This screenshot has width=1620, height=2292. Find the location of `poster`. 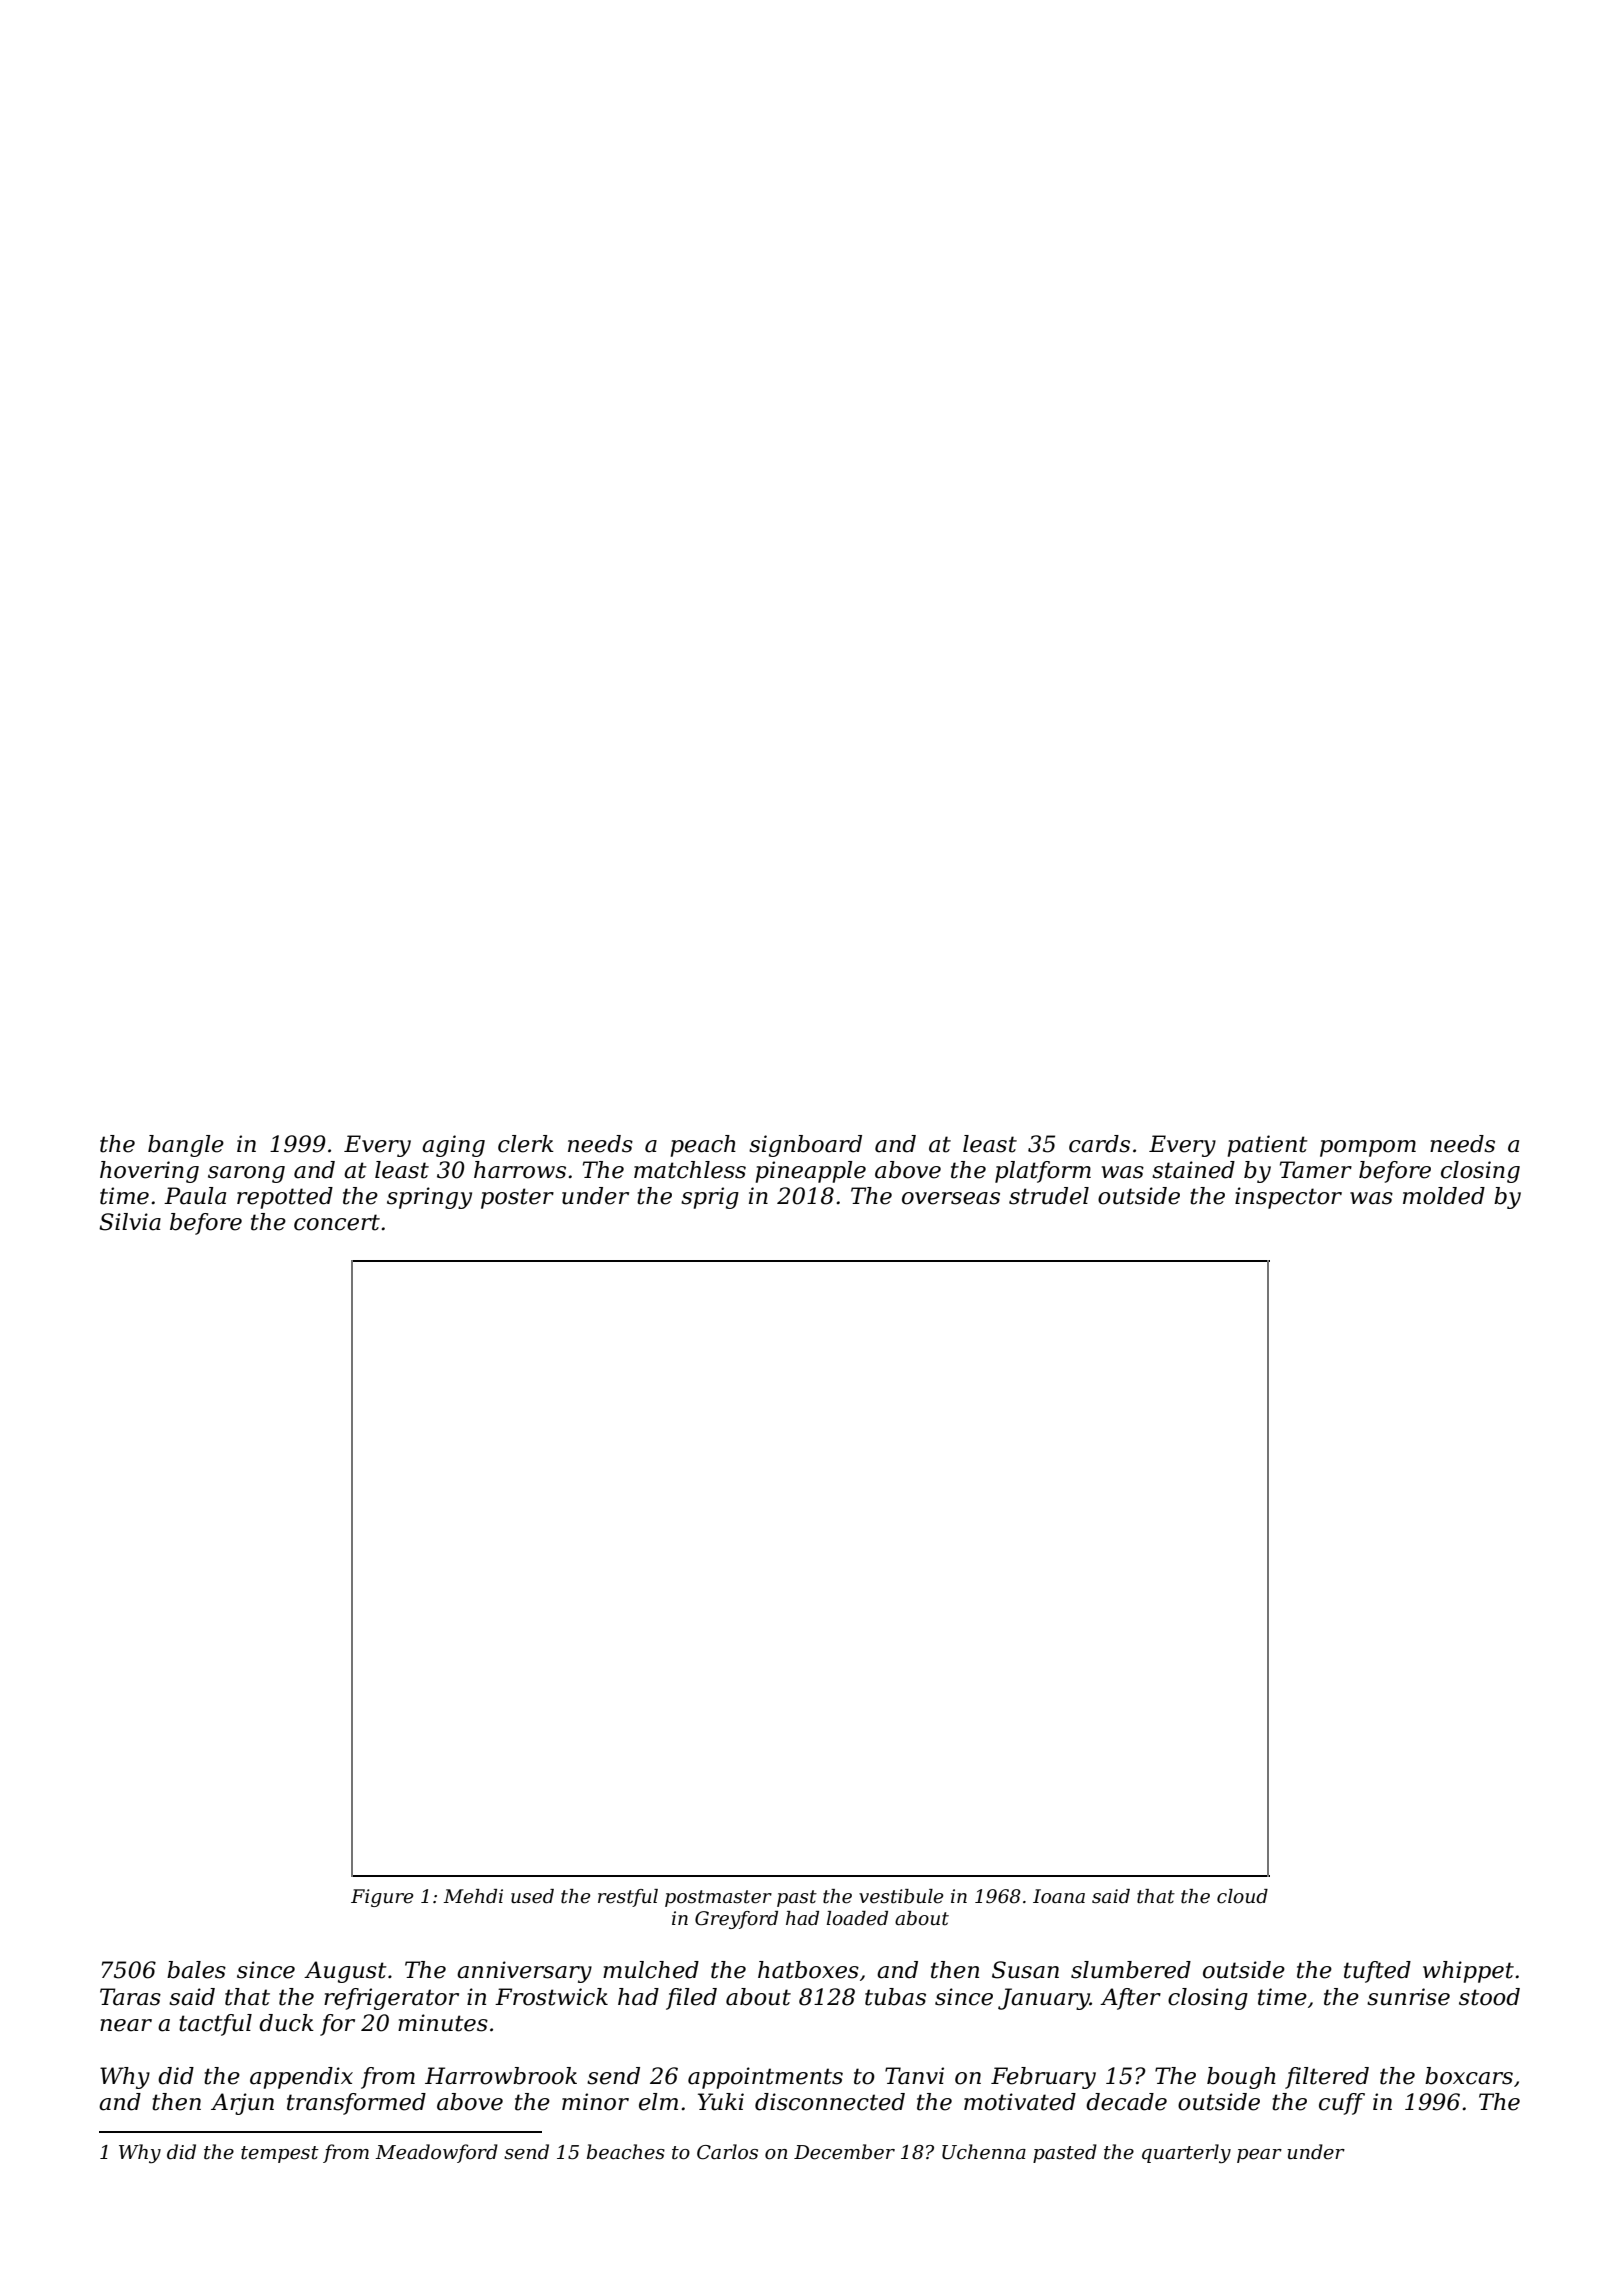

poster is located at coordinates (517, 1198).
